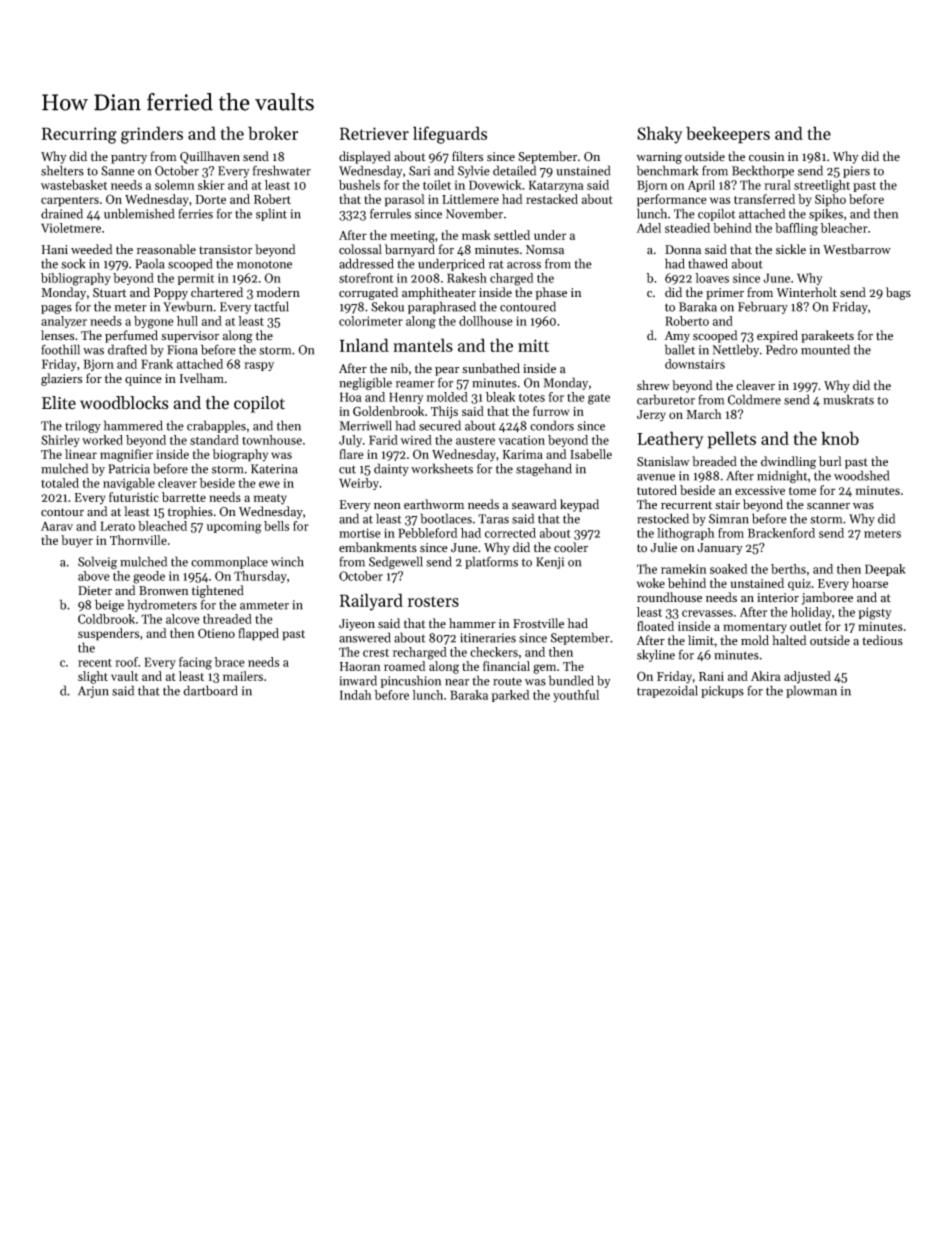  I want to click on muskrats, so click(848, 399).
